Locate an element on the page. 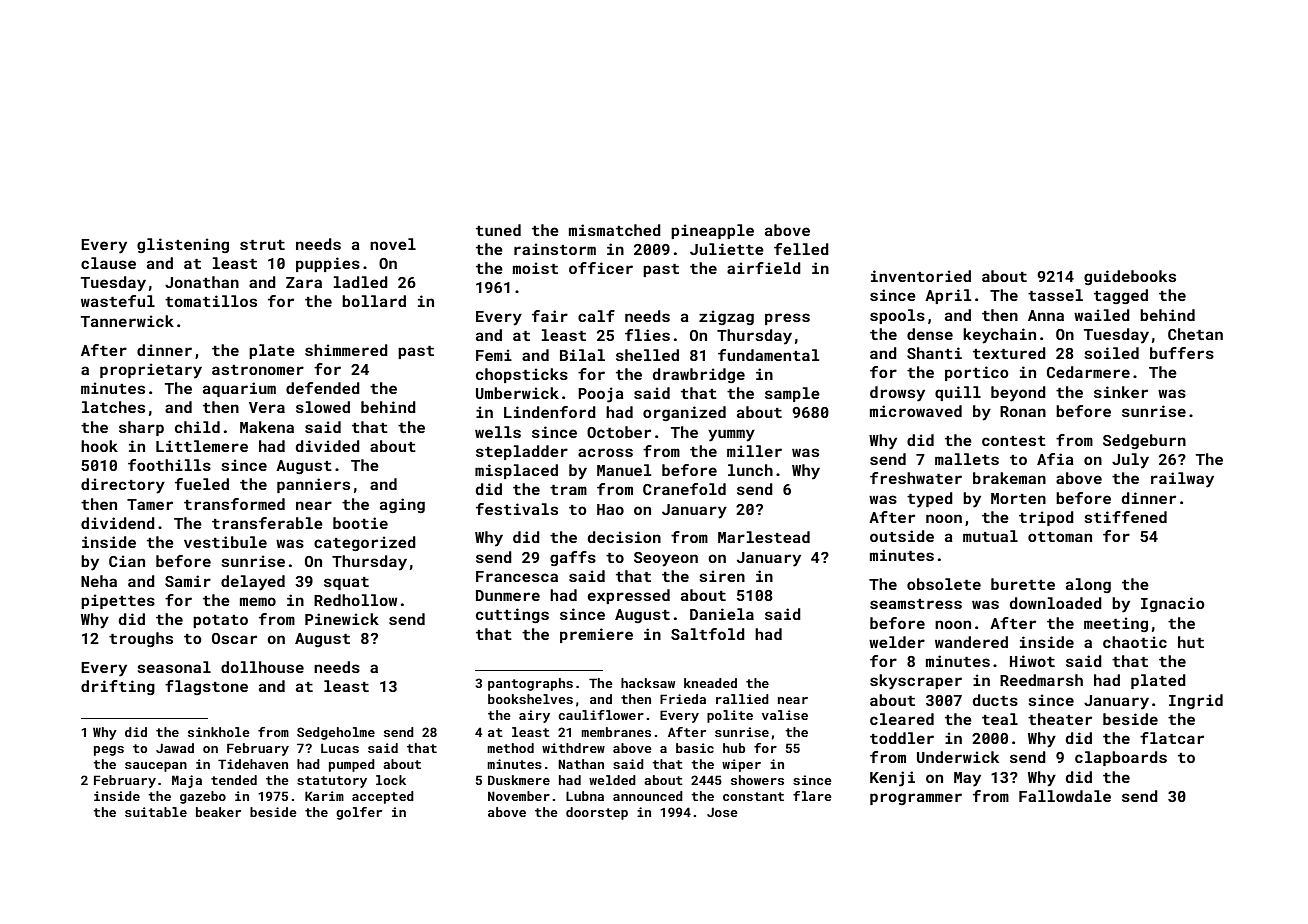 The width and height of the page is (1308, 924). mismatched is located at coordinates (615, 230).
